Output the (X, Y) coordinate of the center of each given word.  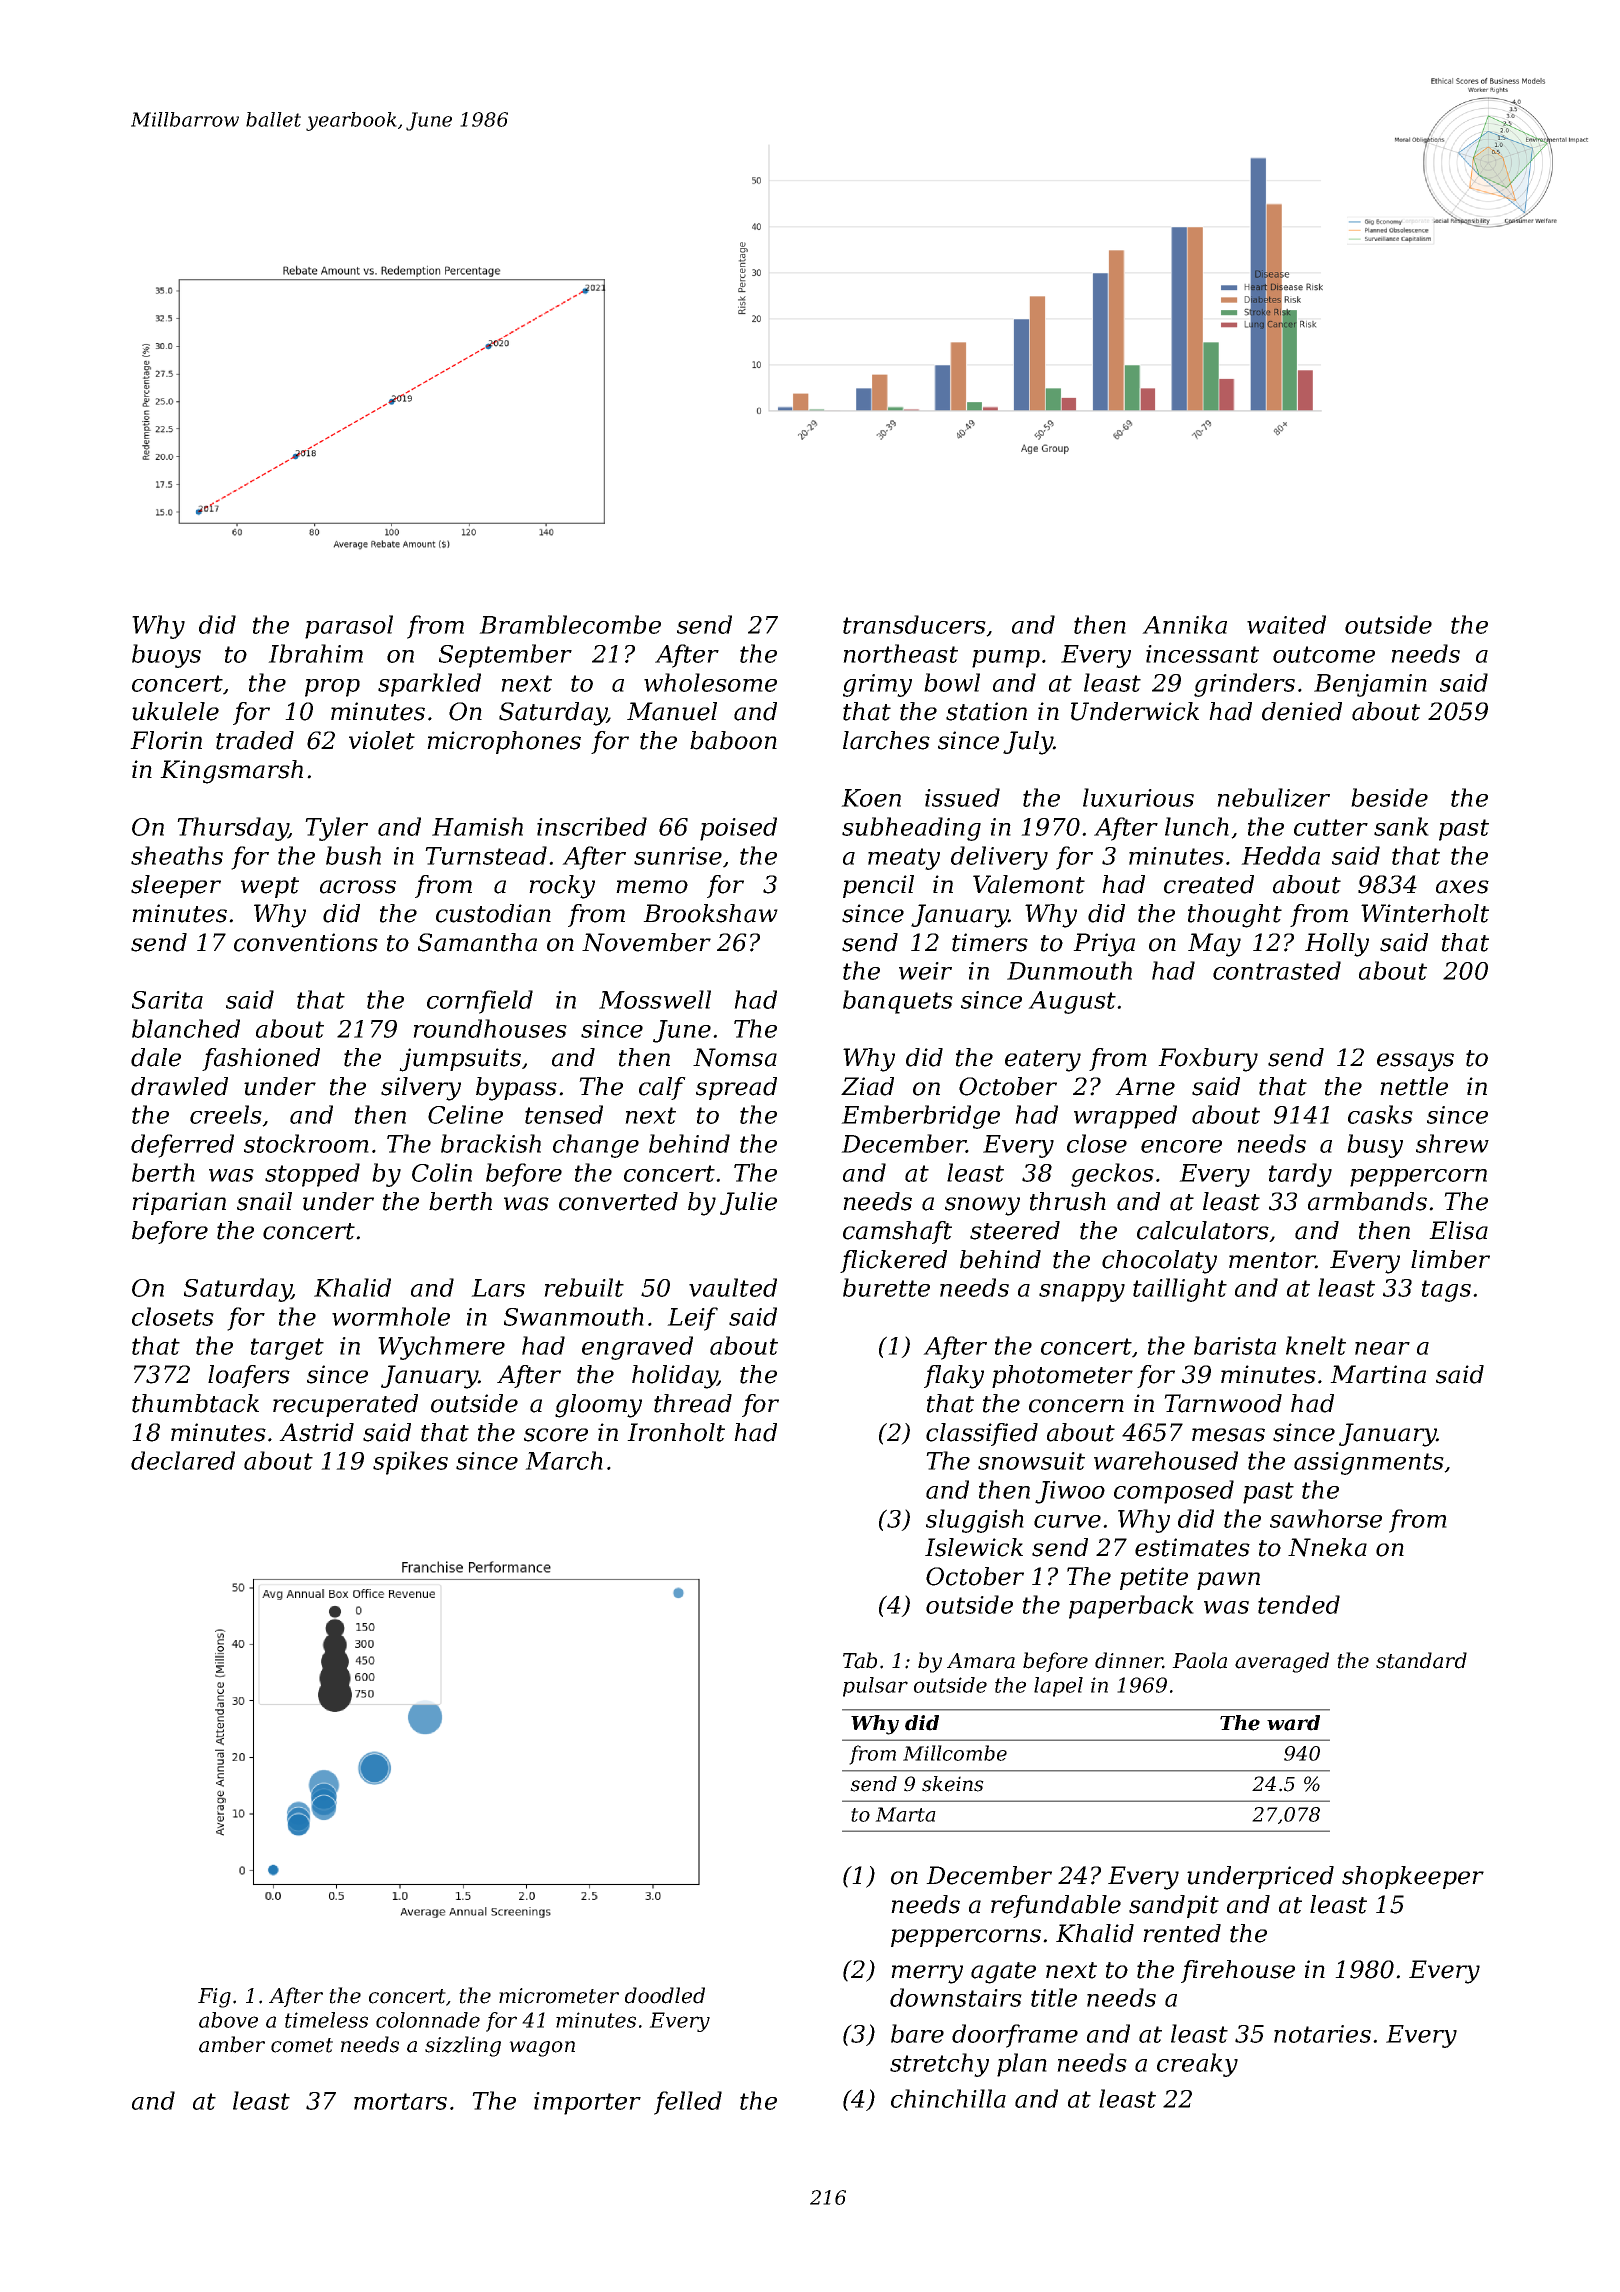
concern (1076, 1406)
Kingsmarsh (231, 772)
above (228, 2020)
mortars (400, 2101)
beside (1389, 797)
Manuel (672, 711)
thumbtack (195, 1403)
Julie (748, 1203)
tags (1446, 1291)
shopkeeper (1413, 1877)
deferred (182, 1146)
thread (693, 1403)
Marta (905, 1814)
